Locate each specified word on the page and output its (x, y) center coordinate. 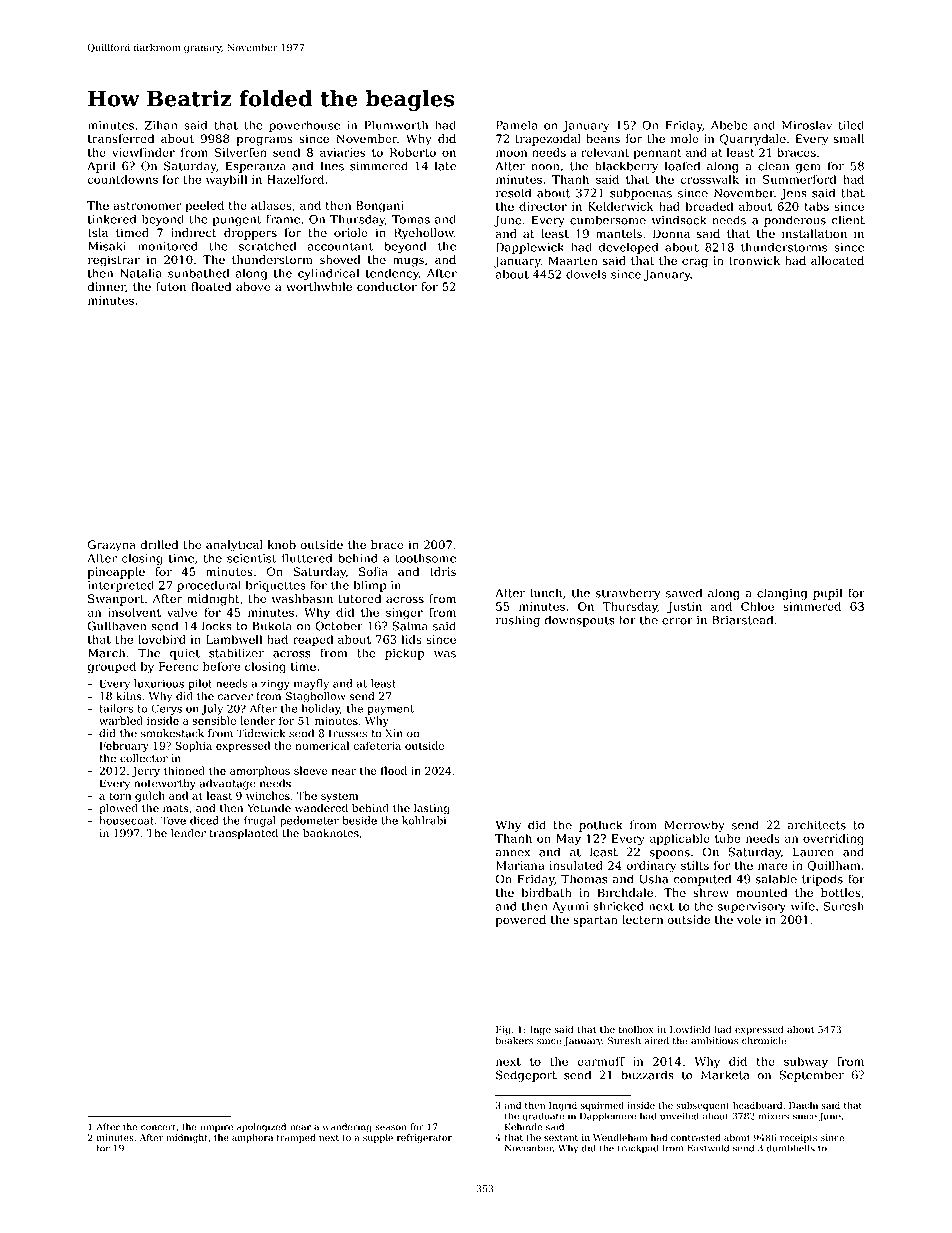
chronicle (764, 1041)
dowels (586, 274)
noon (545, 167)
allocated (837, 261)
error (677, 621)
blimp (370, 586)
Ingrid (563, 1106)
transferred (121, 139)
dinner (107, 287)
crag (695, 263)
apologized (261, 1128)
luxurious (159, 683)
